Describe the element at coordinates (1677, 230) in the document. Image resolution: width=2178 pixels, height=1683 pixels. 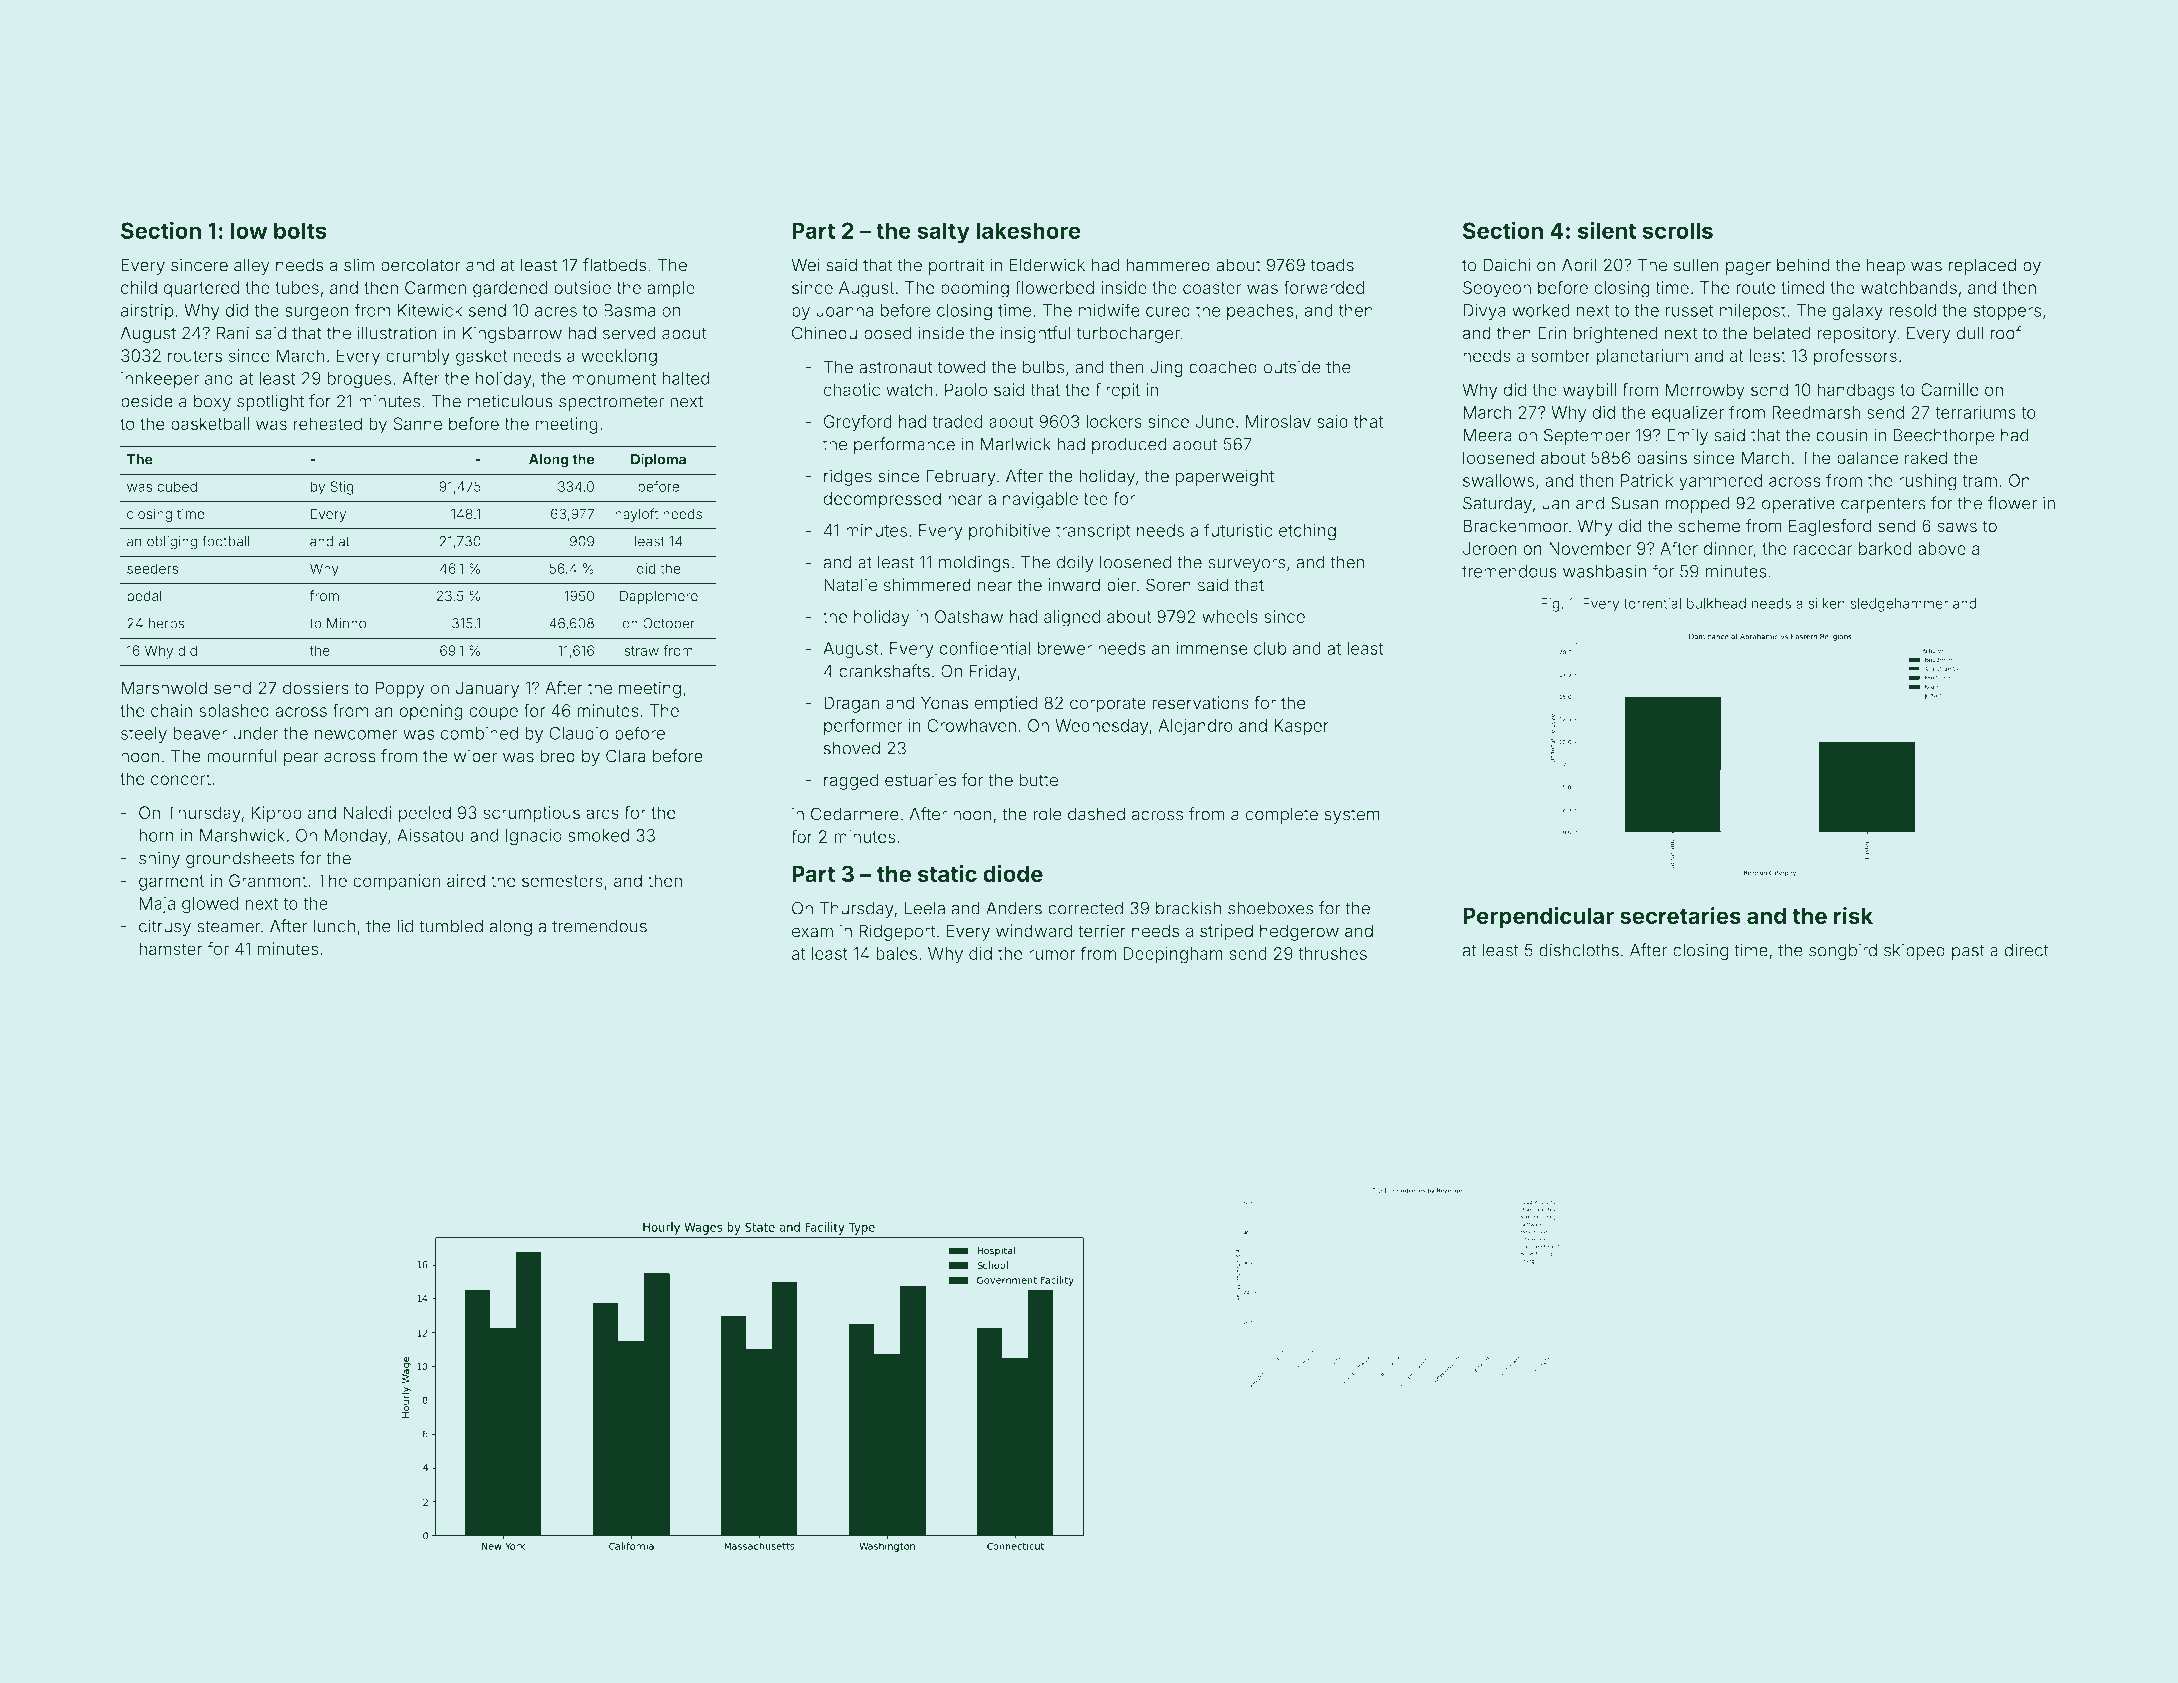
I see `scrolls` at that location.
